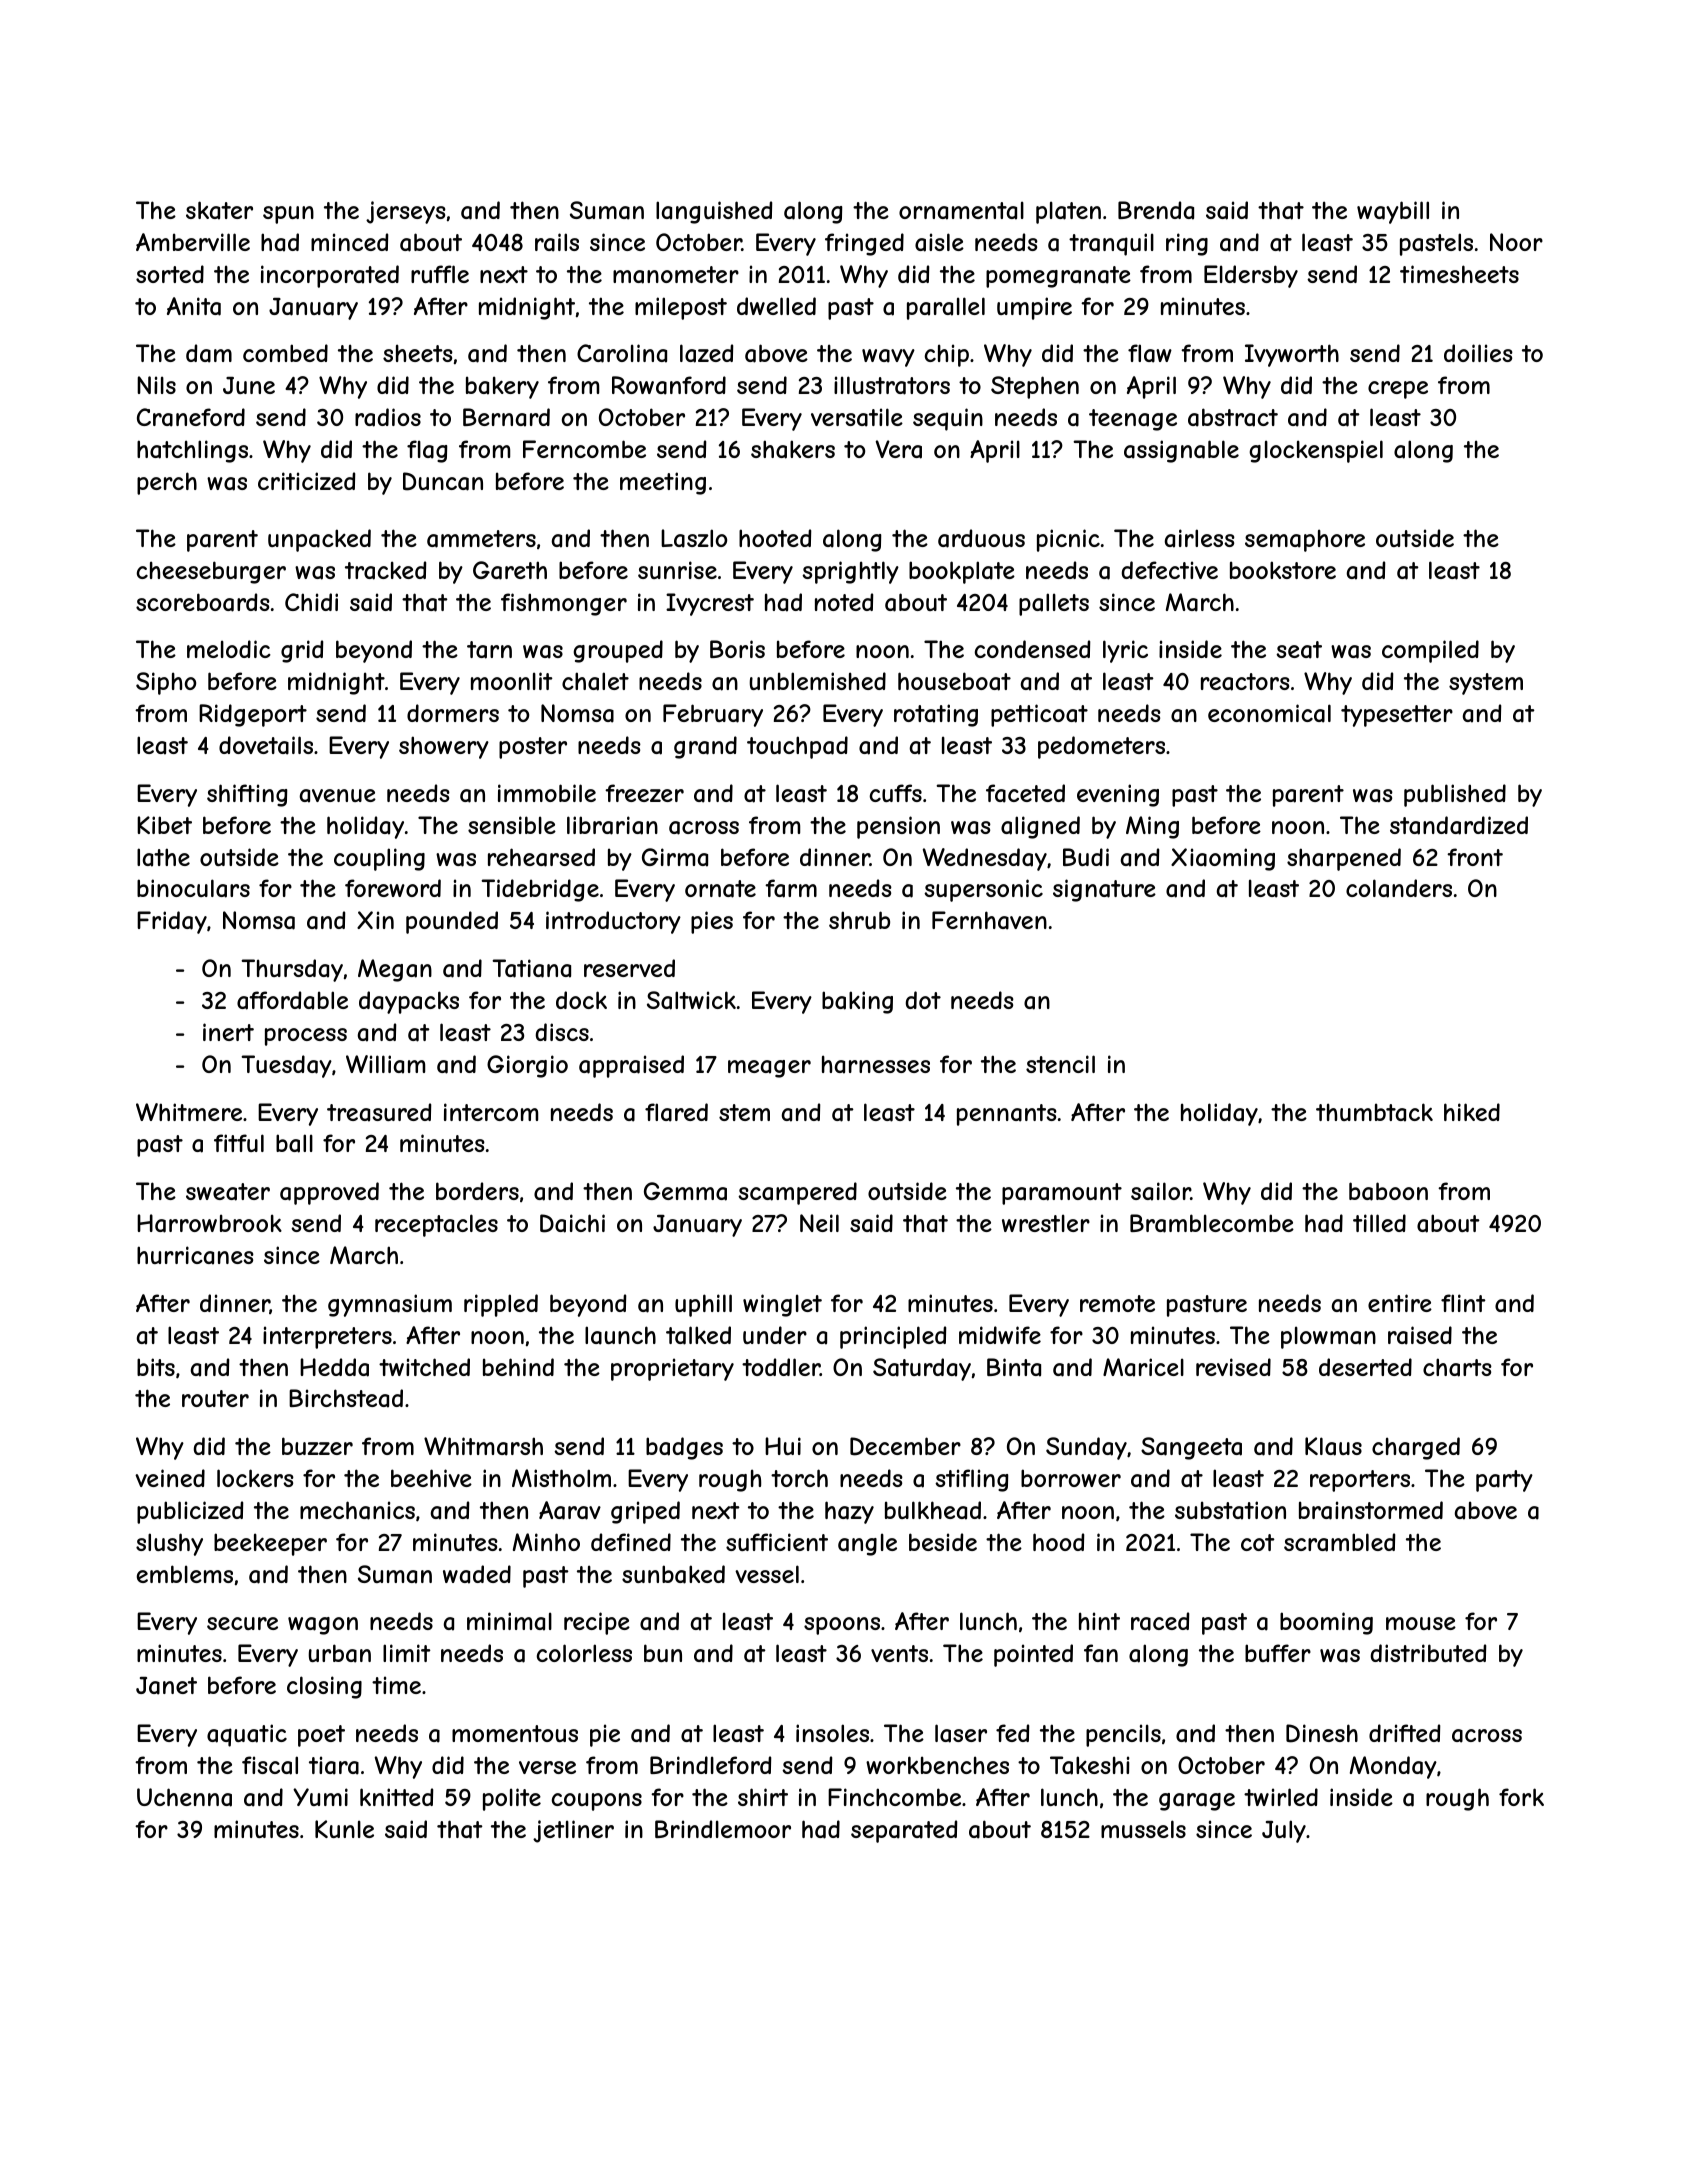 This document has width=1683, height=2178. What do you see at coordinates (1393, 212) in the document?
I see `waybill` at bounding box center [1393, 212].
